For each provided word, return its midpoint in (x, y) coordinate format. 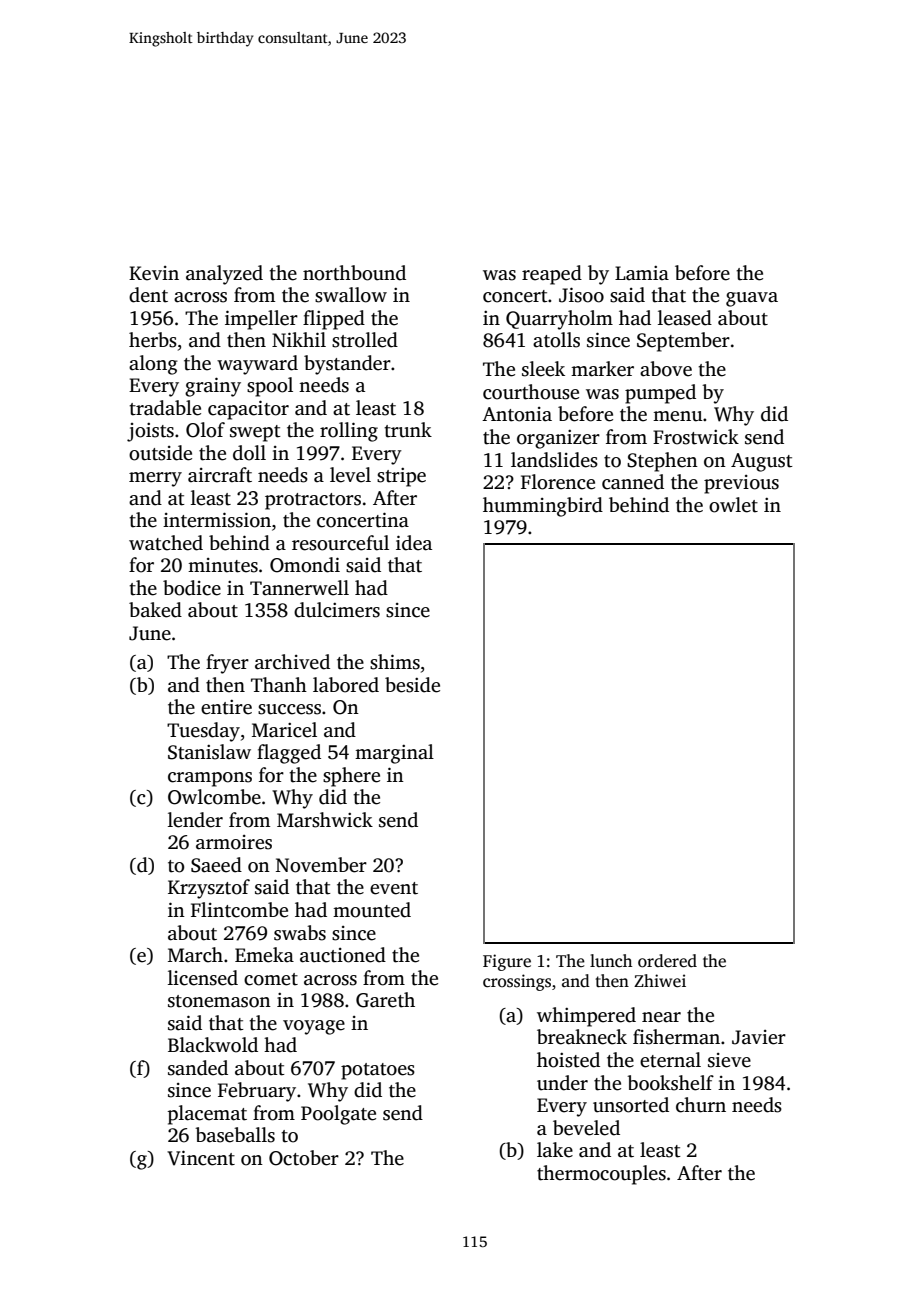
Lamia (642, 273)
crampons (210, 779)
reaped (552, 275)
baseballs (235, 1135)
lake (555, 1150)
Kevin (154, 273)
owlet (733, 505)
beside (412, 685)
